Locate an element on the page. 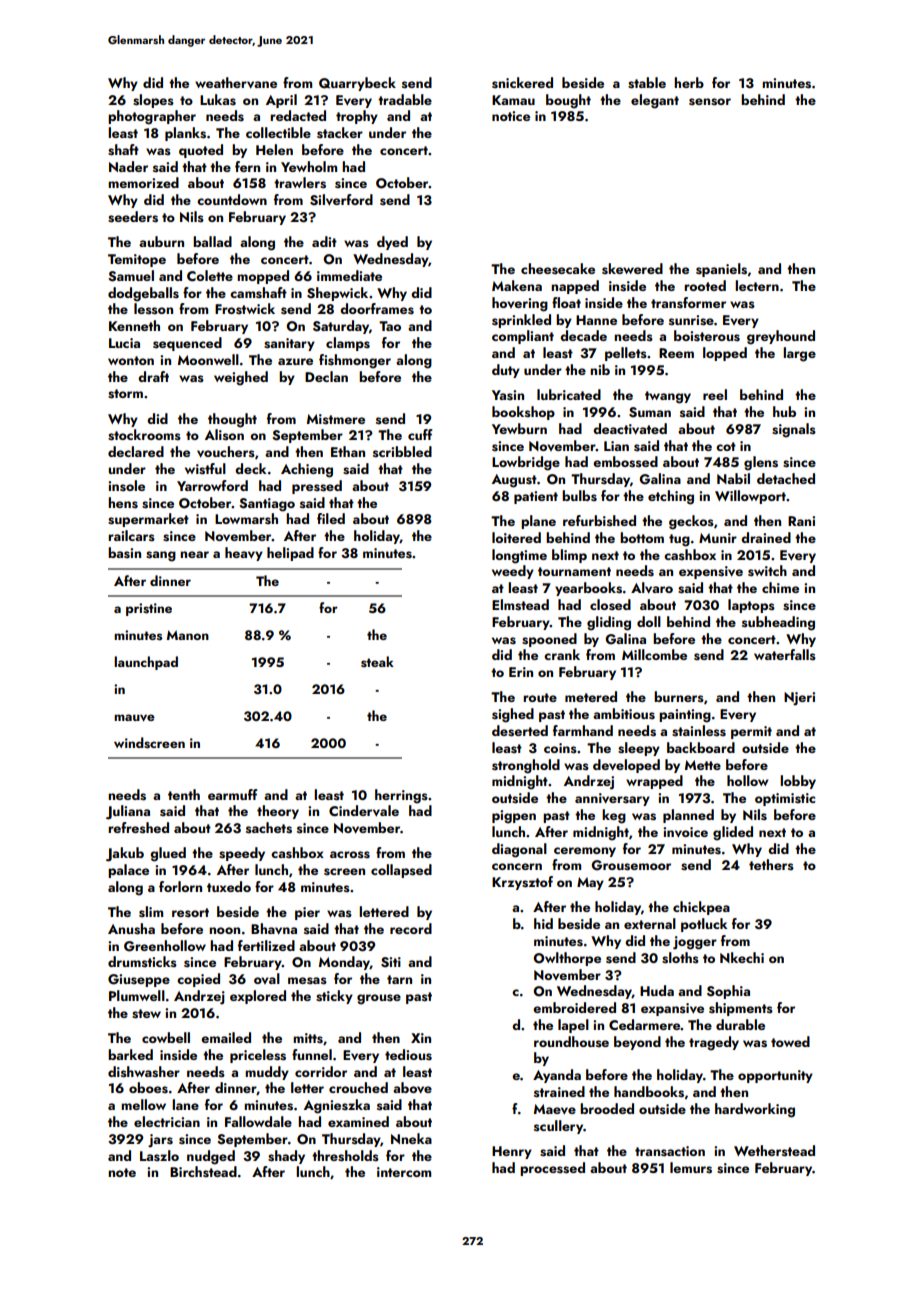  loitered is located at coordinates (516, 537).
